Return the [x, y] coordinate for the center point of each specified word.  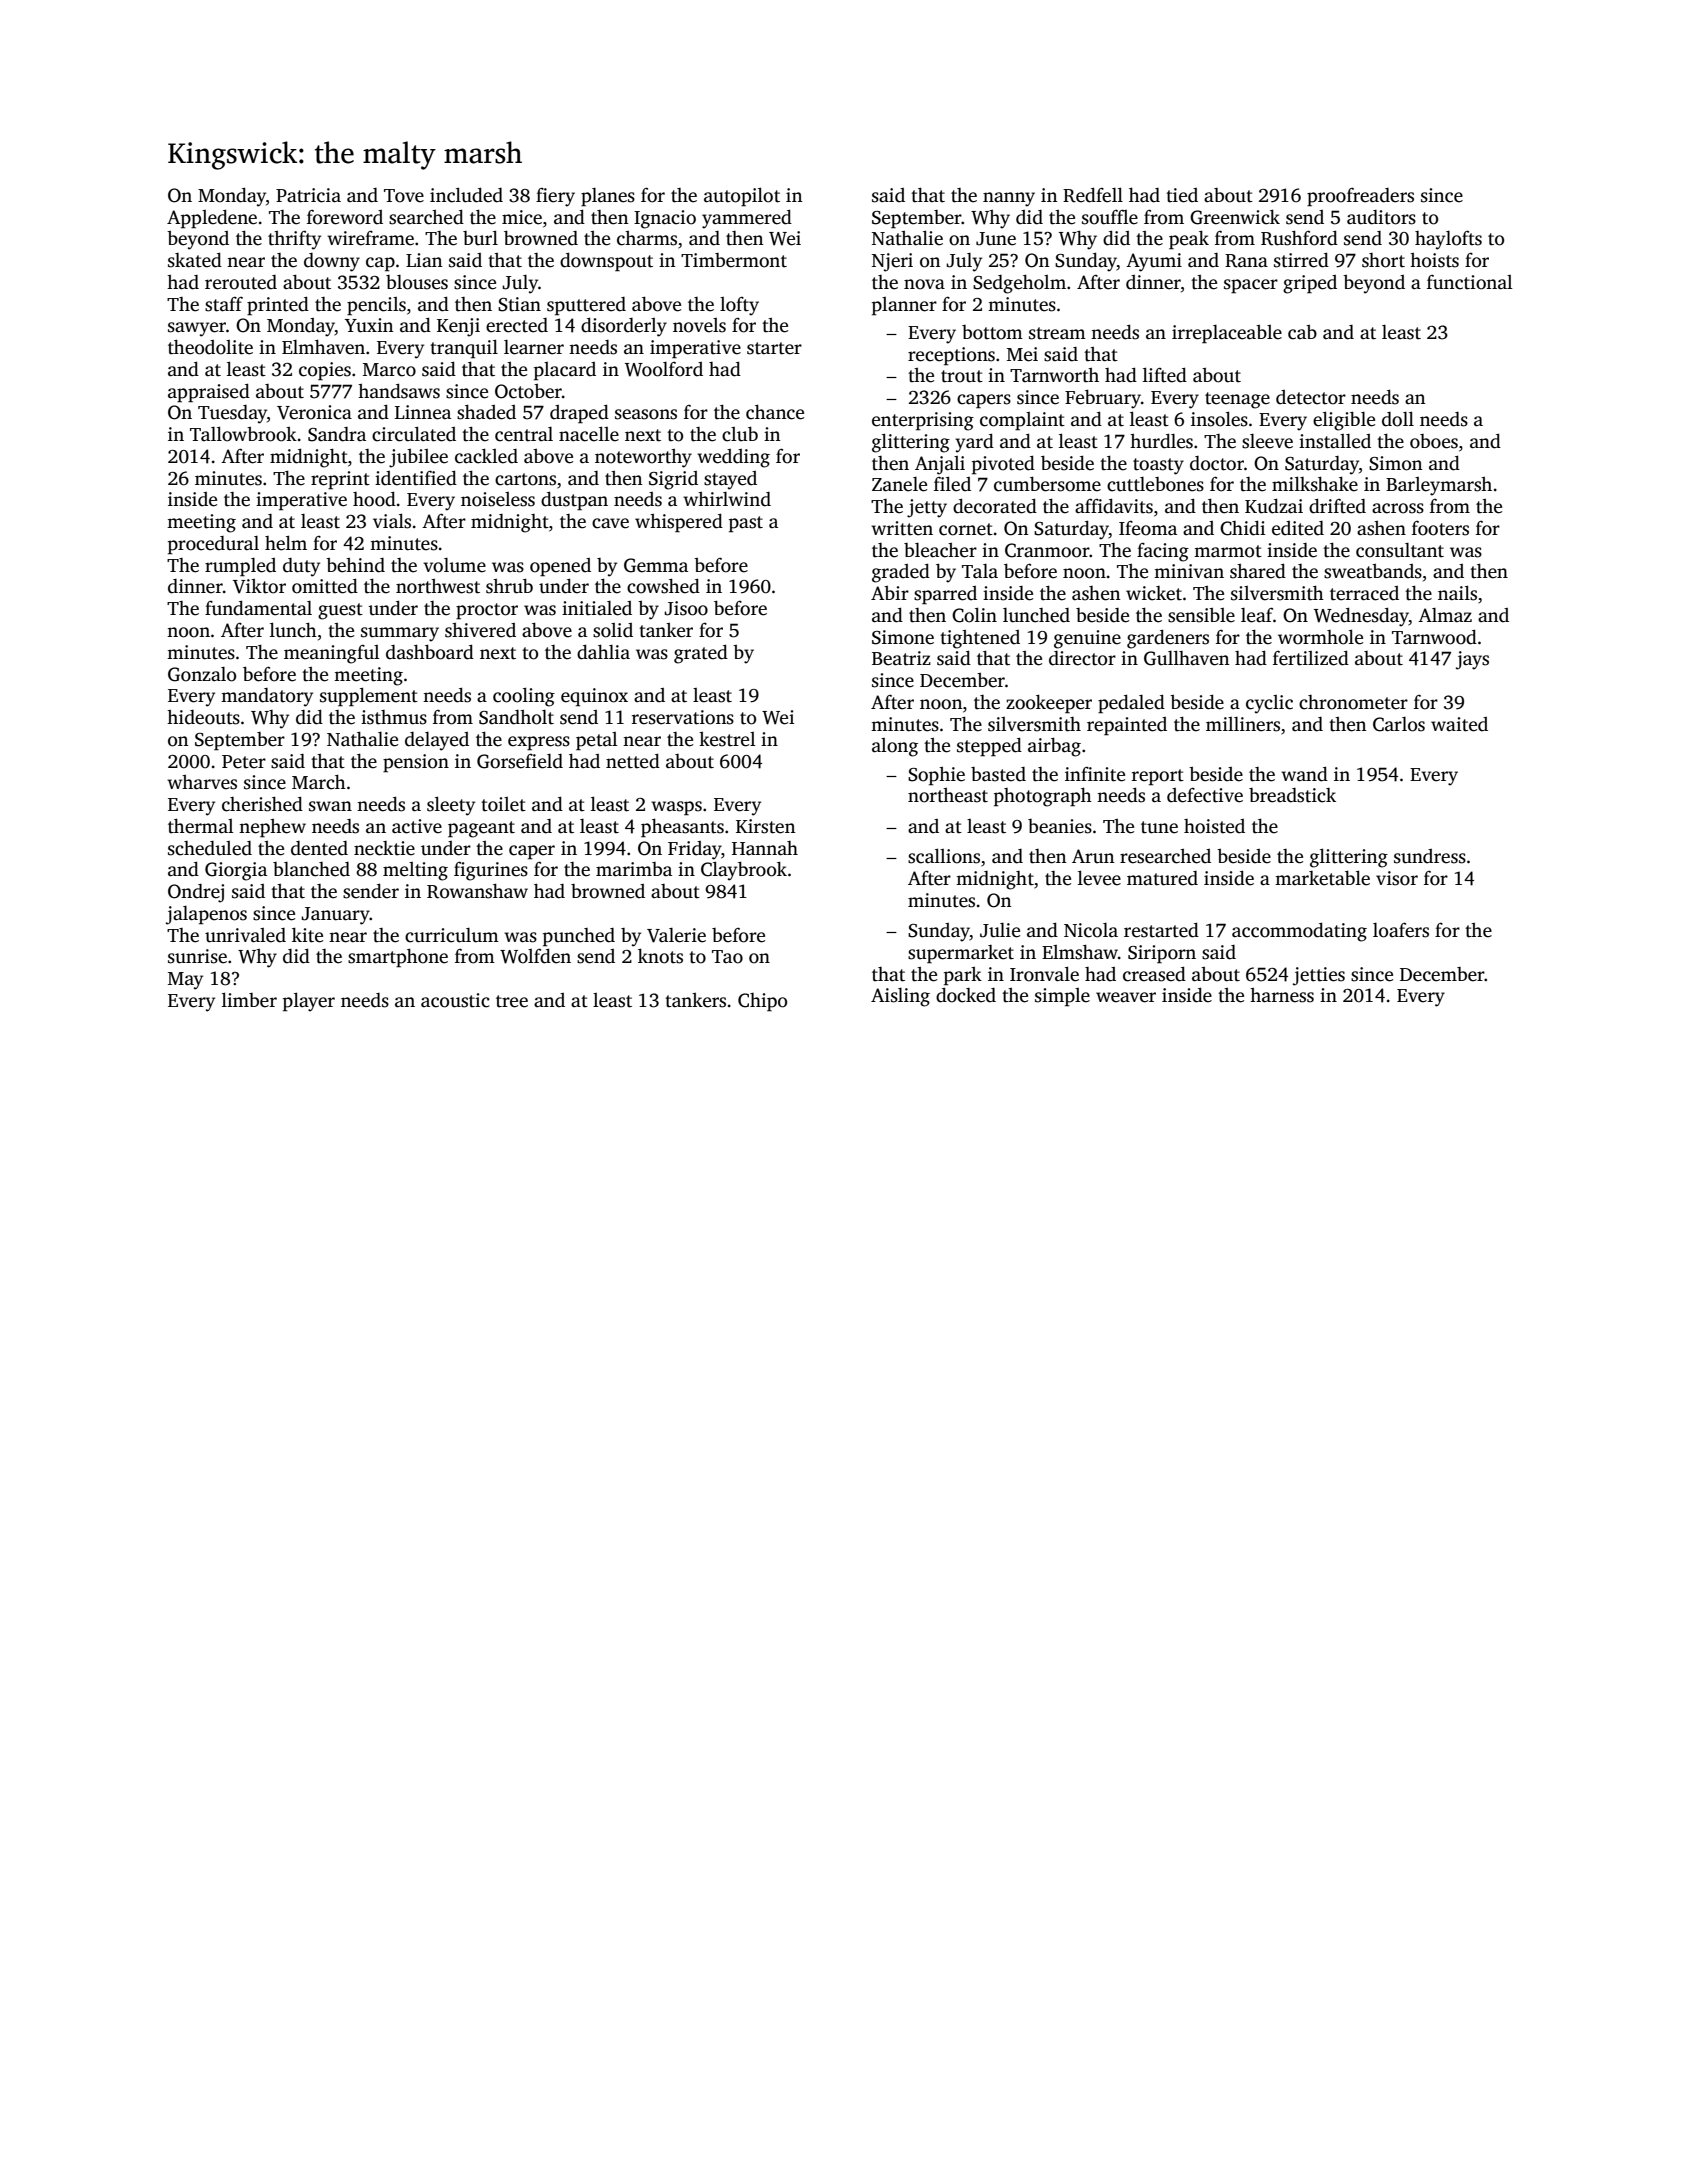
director [1082, 658]
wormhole [1320, 637]
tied [1182, 195]
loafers [1401, 930]
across [1398, 508]
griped [1310, 284]
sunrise [197, 956]
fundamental [258, 608]
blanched [311, 869]
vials [392, 521]
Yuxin [369, 325]
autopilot [742, 197]
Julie [1000, 930]
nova [924, 284]
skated [195, 260]
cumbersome [1047, 484]
